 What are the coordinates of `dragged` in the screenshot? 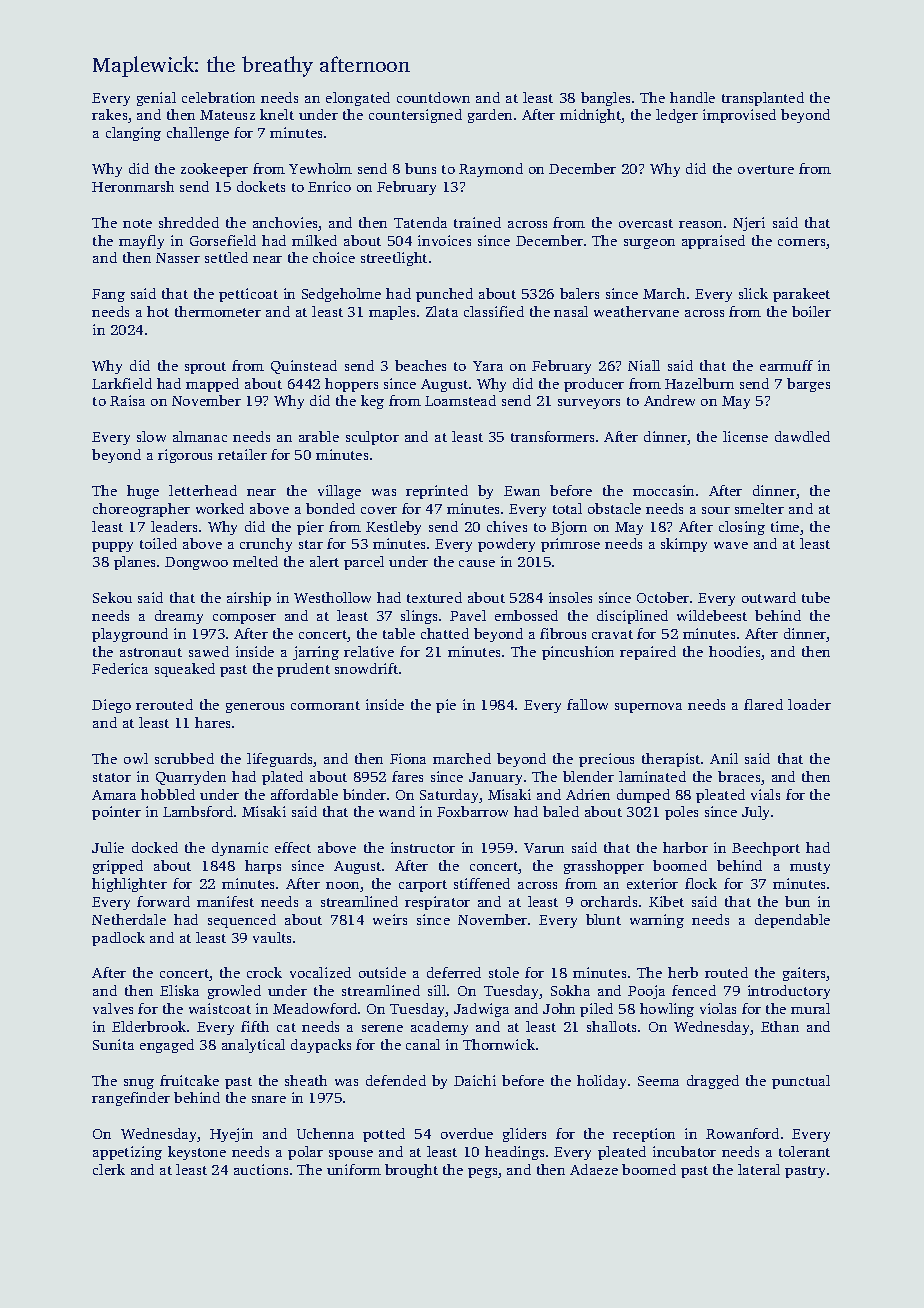 It's located at (713, 1082).
